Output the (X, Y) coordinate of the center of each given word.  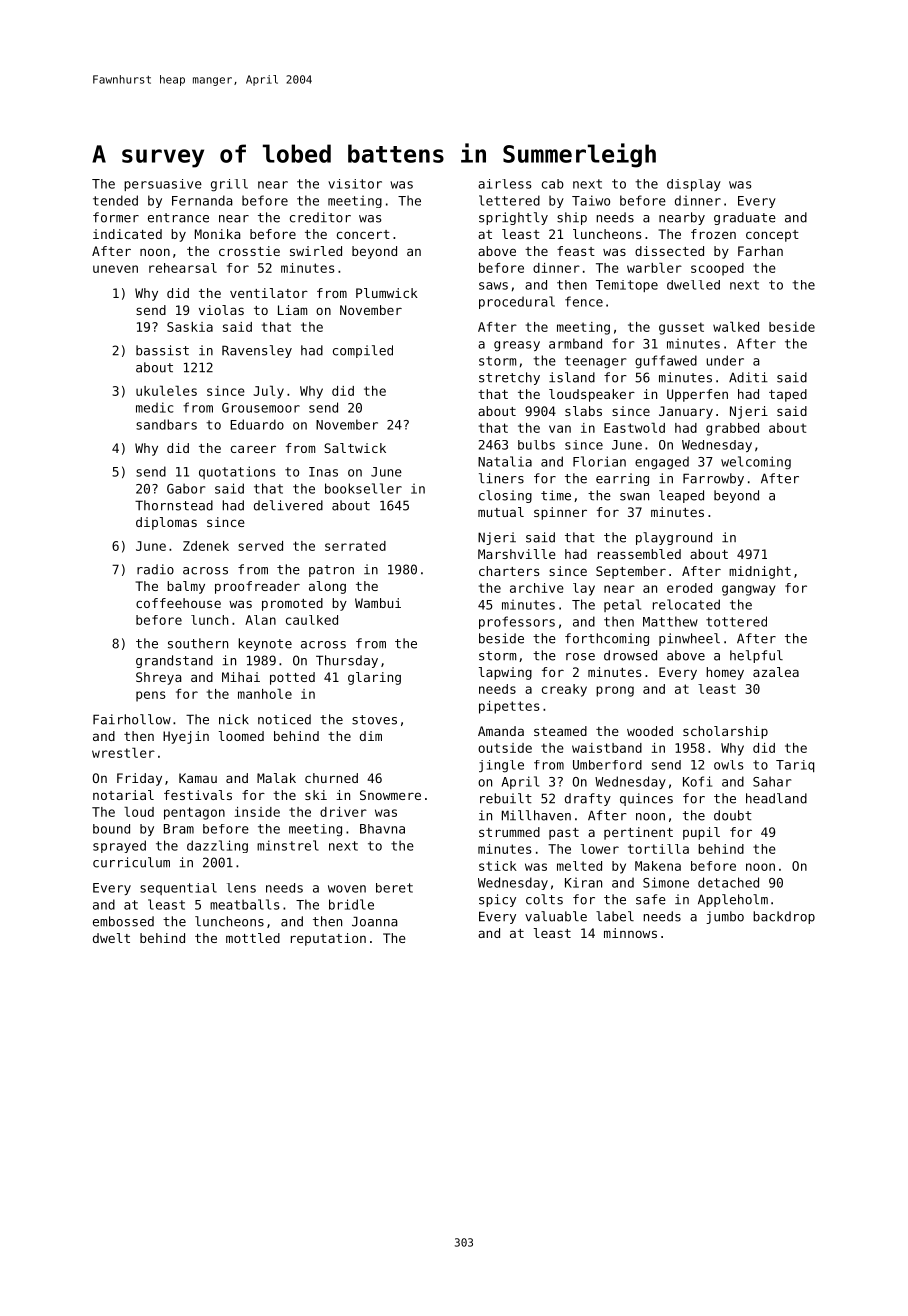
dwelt (111, 938)
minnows (630, 933)
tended (115, 200)
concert (363, 234)
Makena (658, 866)
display (694, 185)
